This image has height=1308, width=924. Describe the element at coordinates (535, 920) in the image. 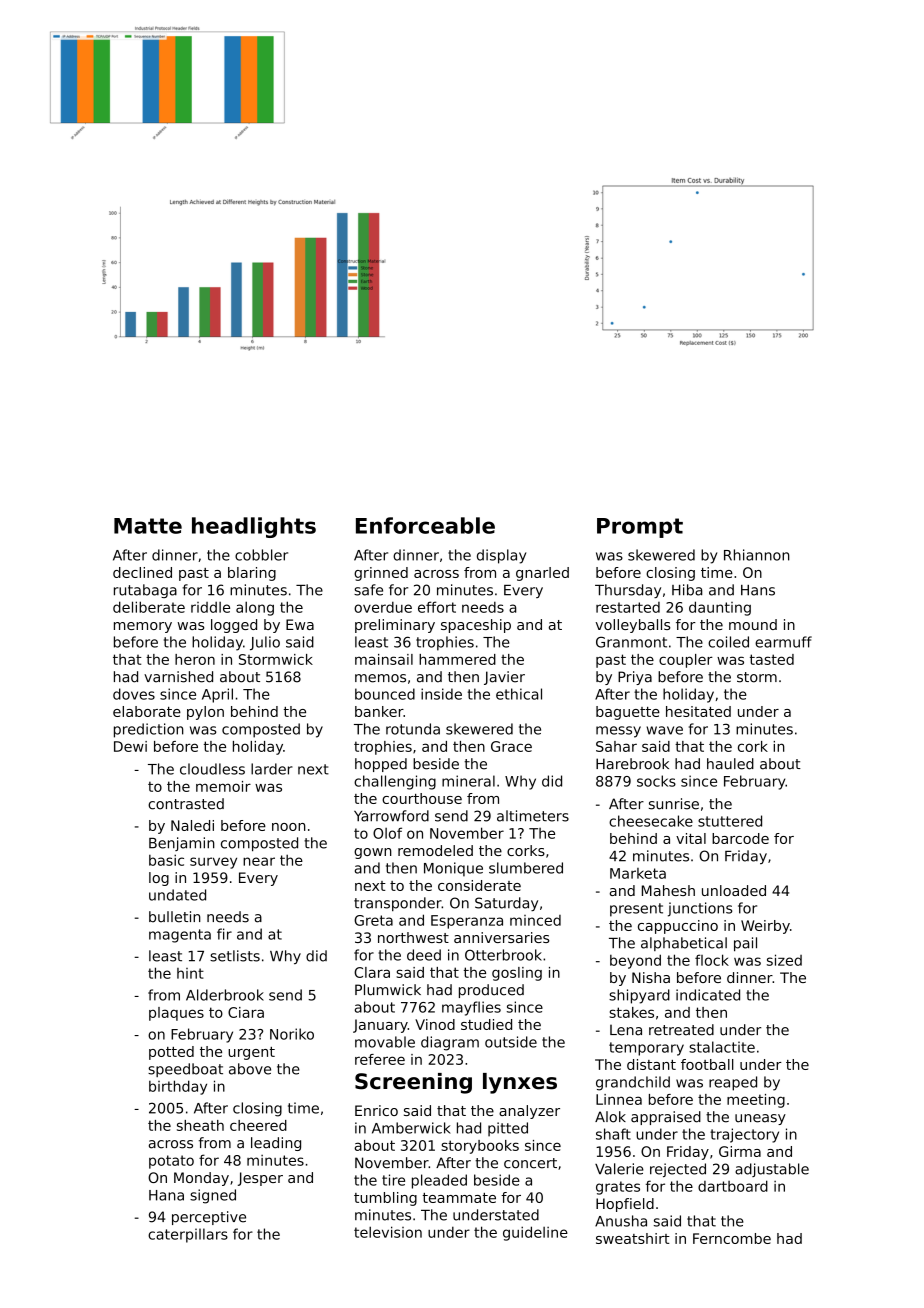

I see `minced` at that location.
